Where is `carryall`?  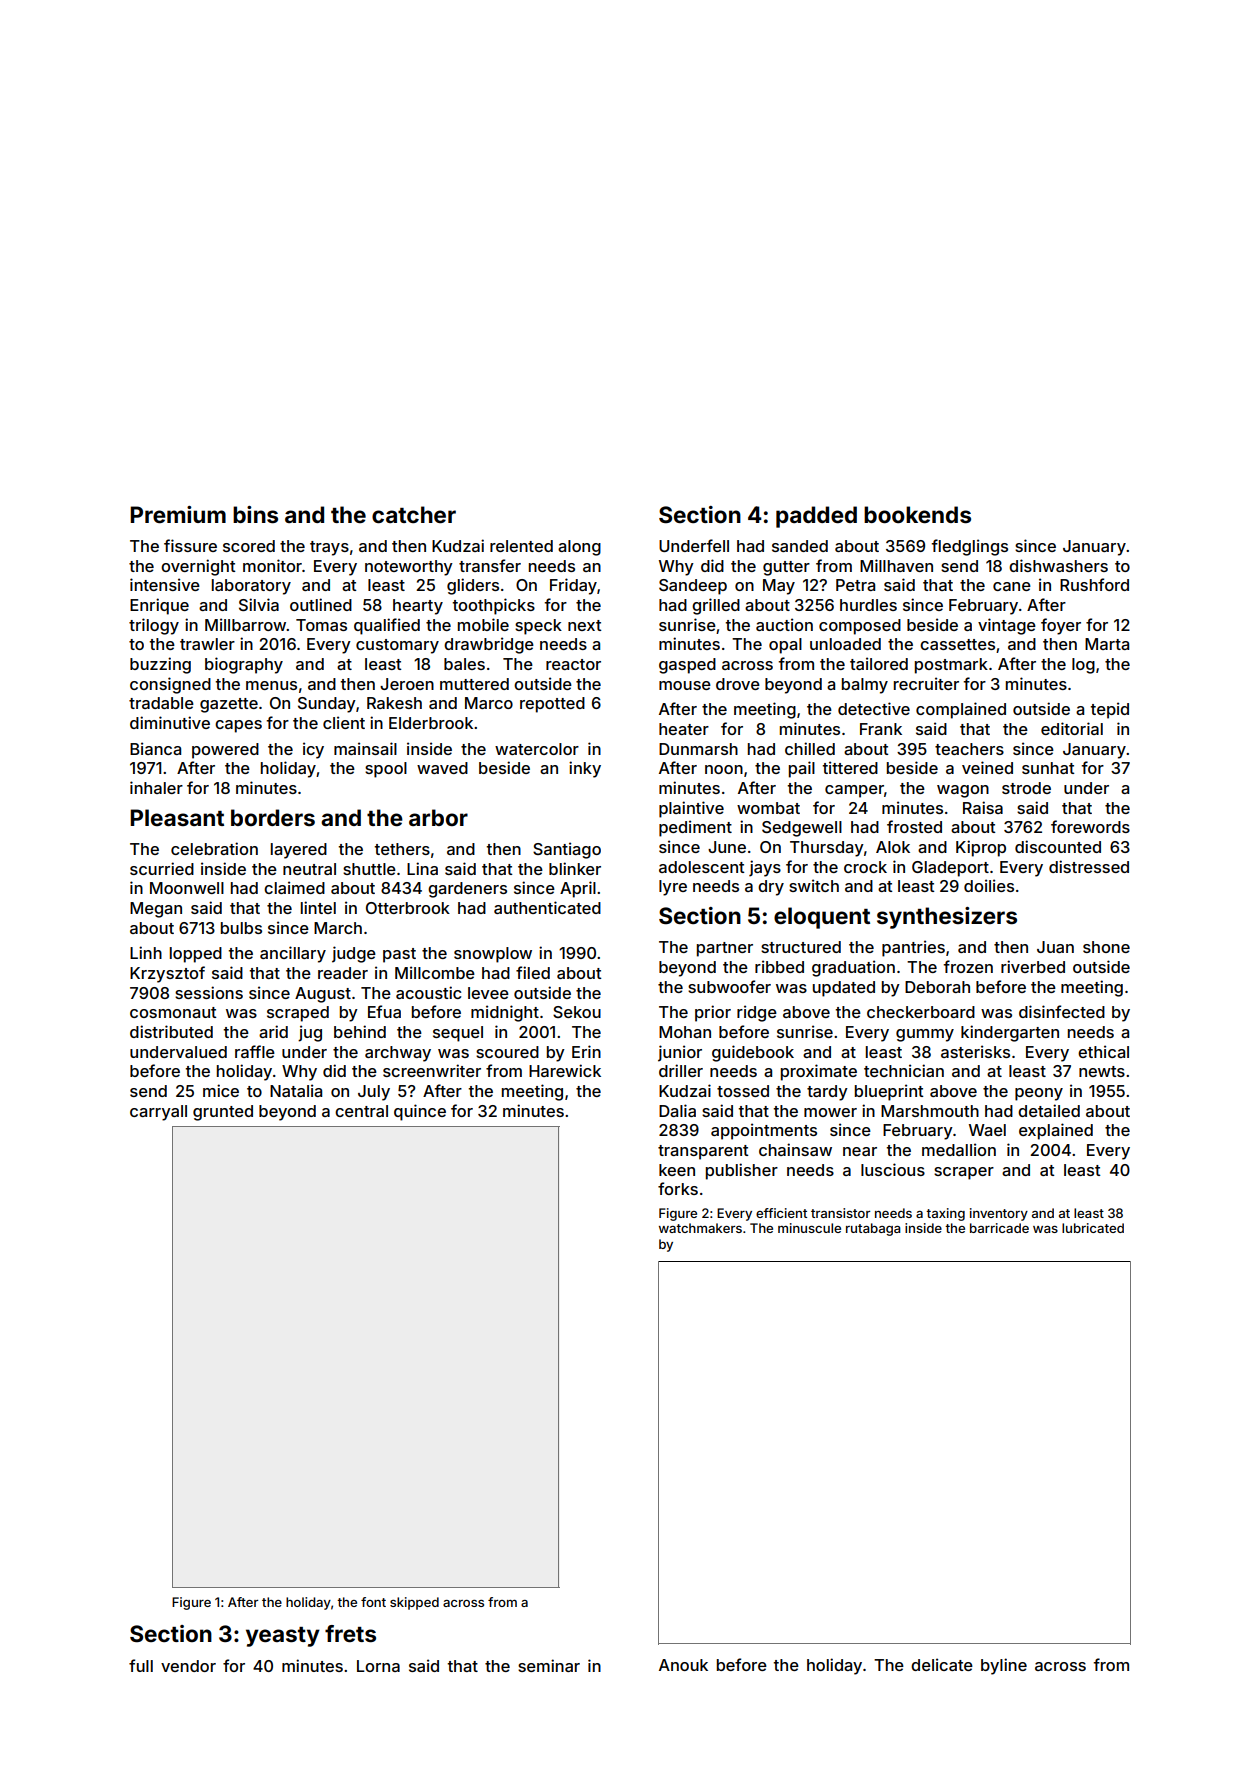 carryall is located at coordinates (158, 1113).
